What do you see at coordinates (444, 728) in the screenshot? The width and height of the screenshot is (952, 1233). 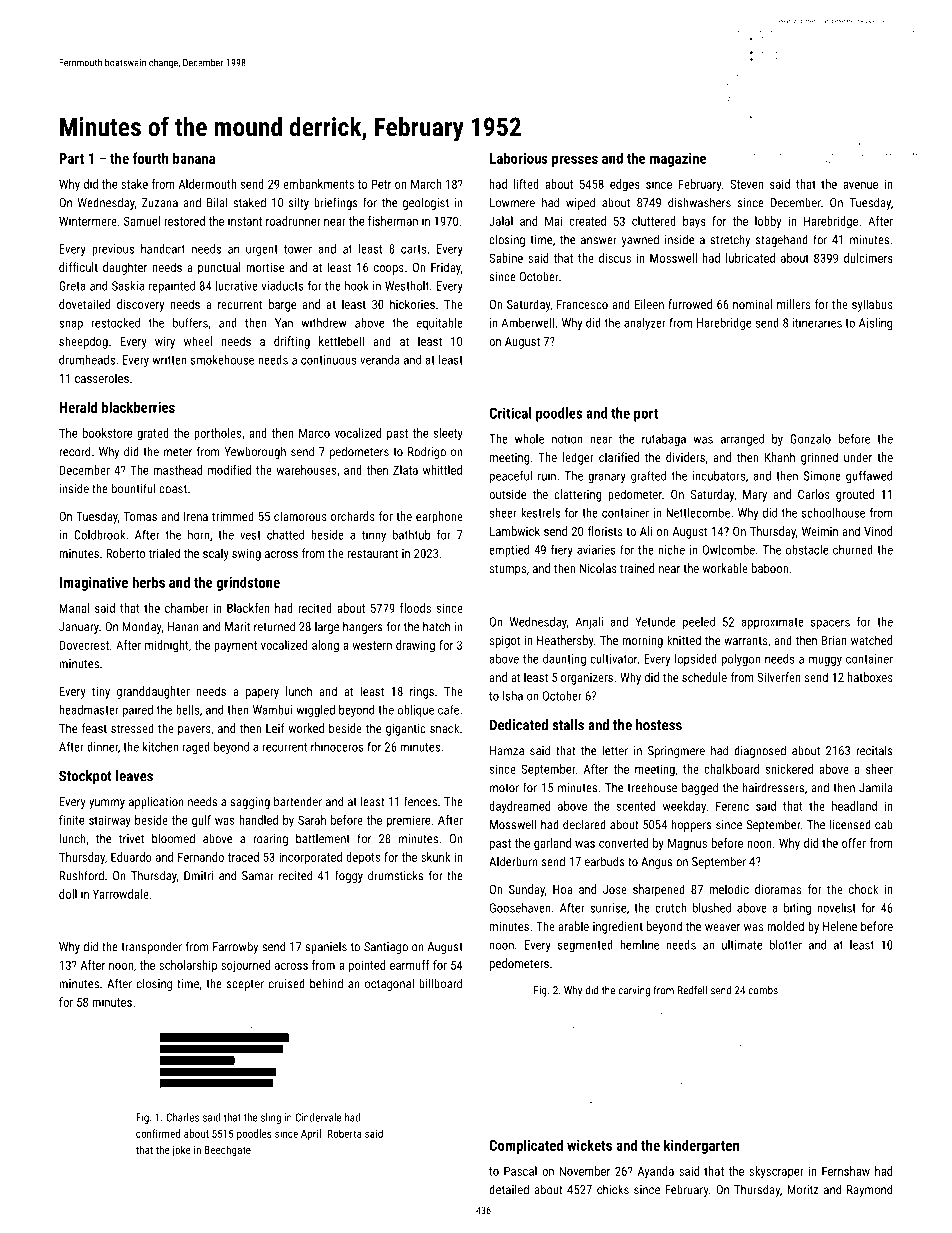 I see `snack` at bounding box center [444, 728].
